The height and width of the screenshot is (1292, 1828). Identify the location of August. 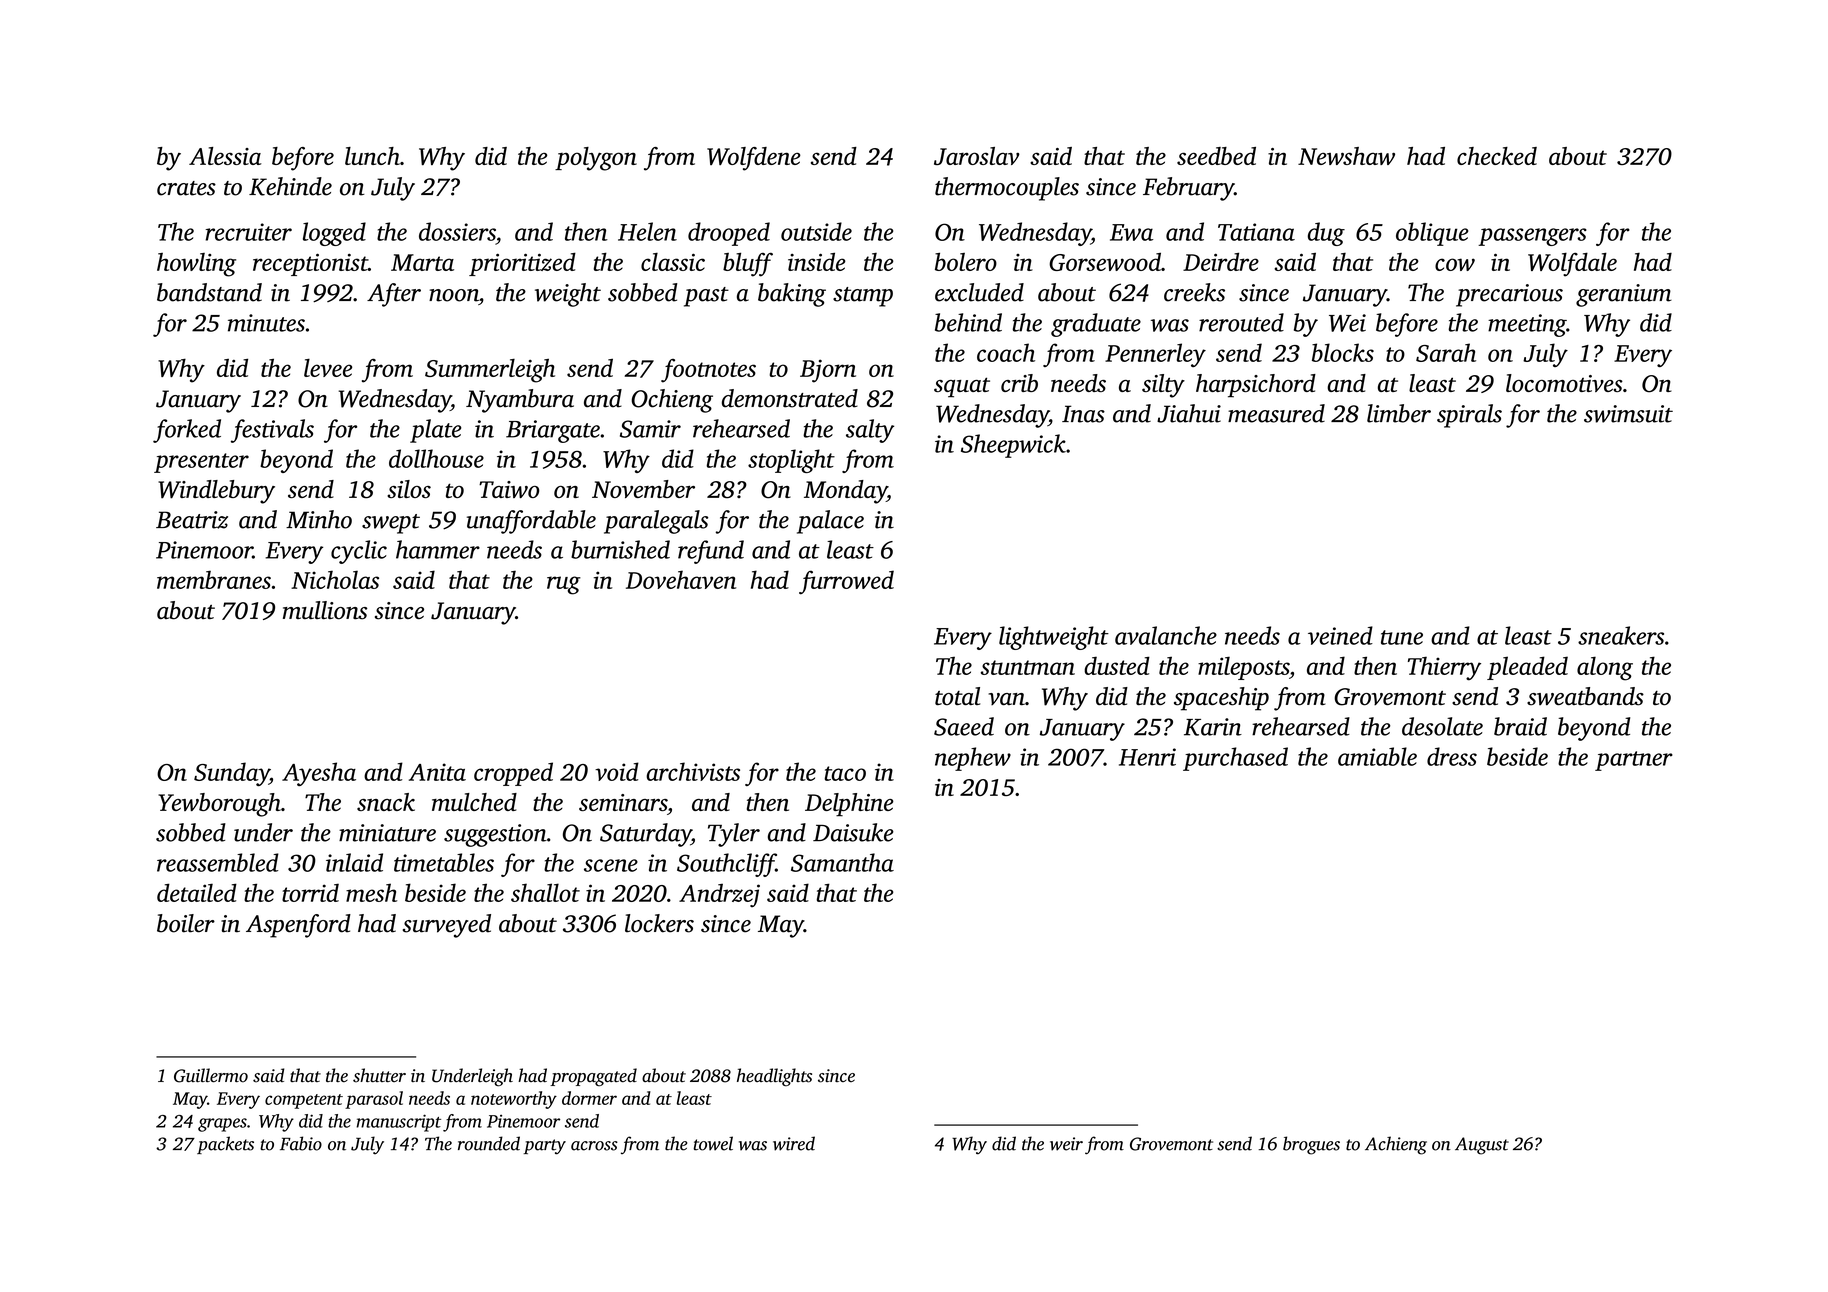
(1482, 1146).
